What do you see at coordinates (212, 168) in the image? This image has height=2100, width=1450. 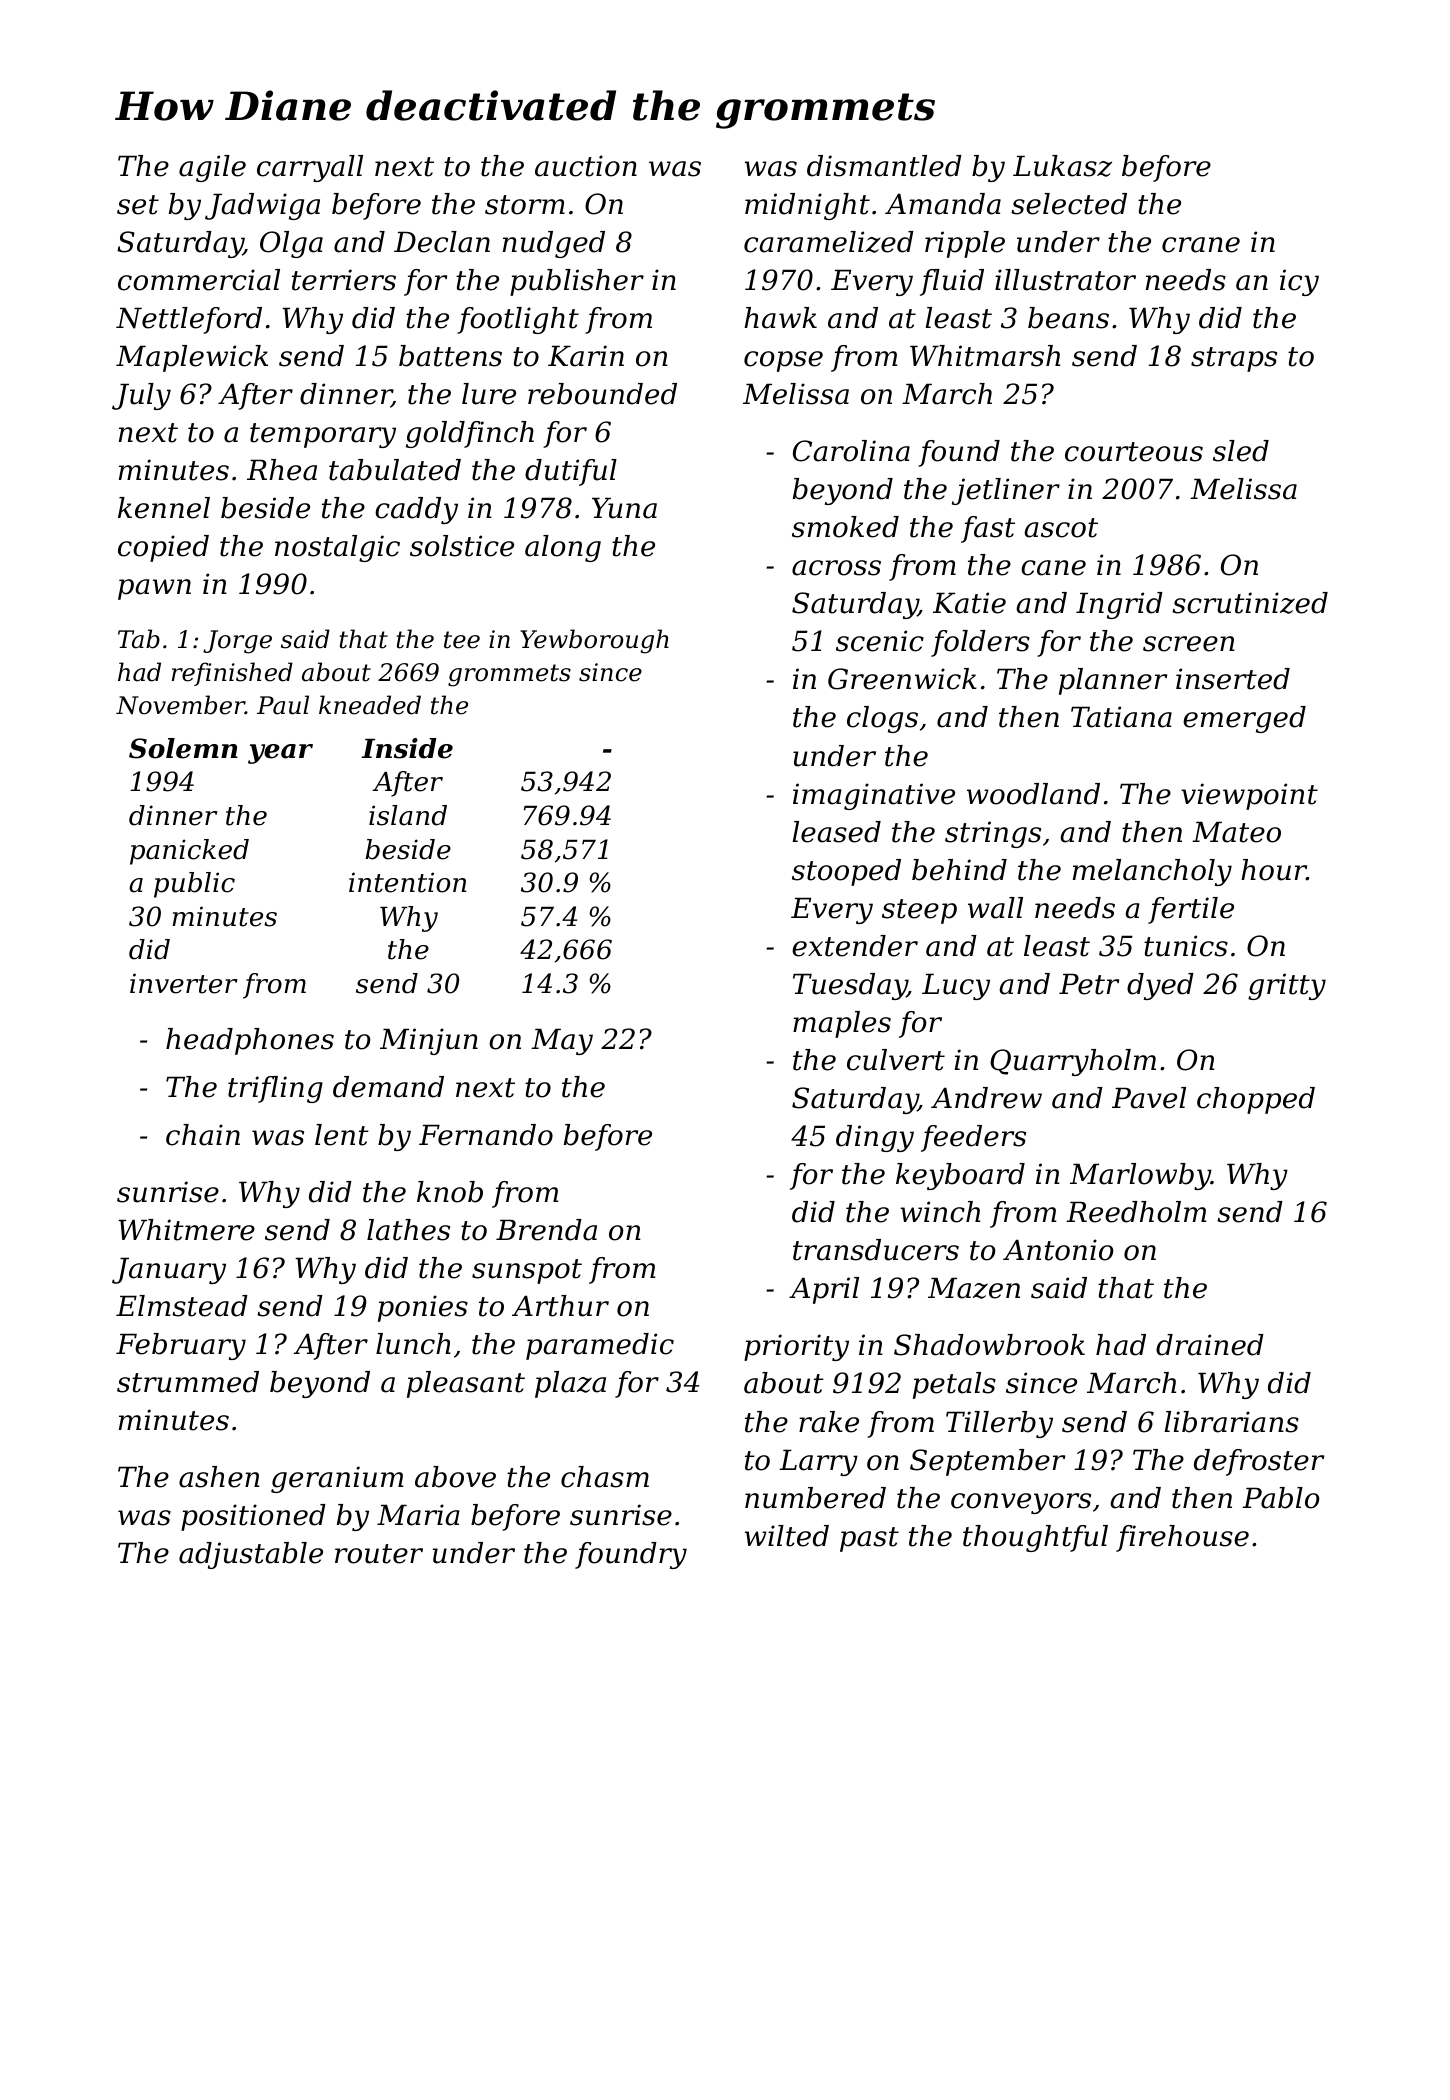 I see `agile` at bounding box center [212, 168].
